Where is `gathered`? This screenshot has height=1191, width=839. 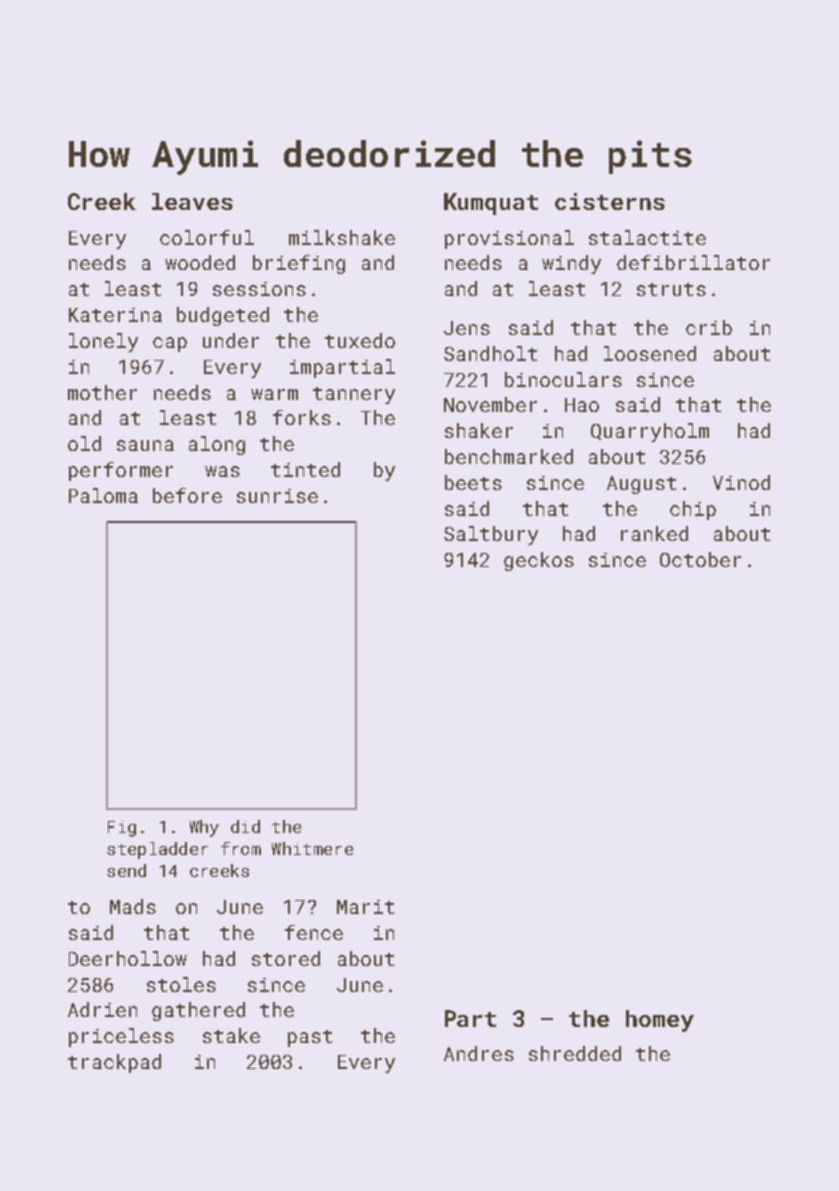
gathered is located at coordinates (198, 1011).
